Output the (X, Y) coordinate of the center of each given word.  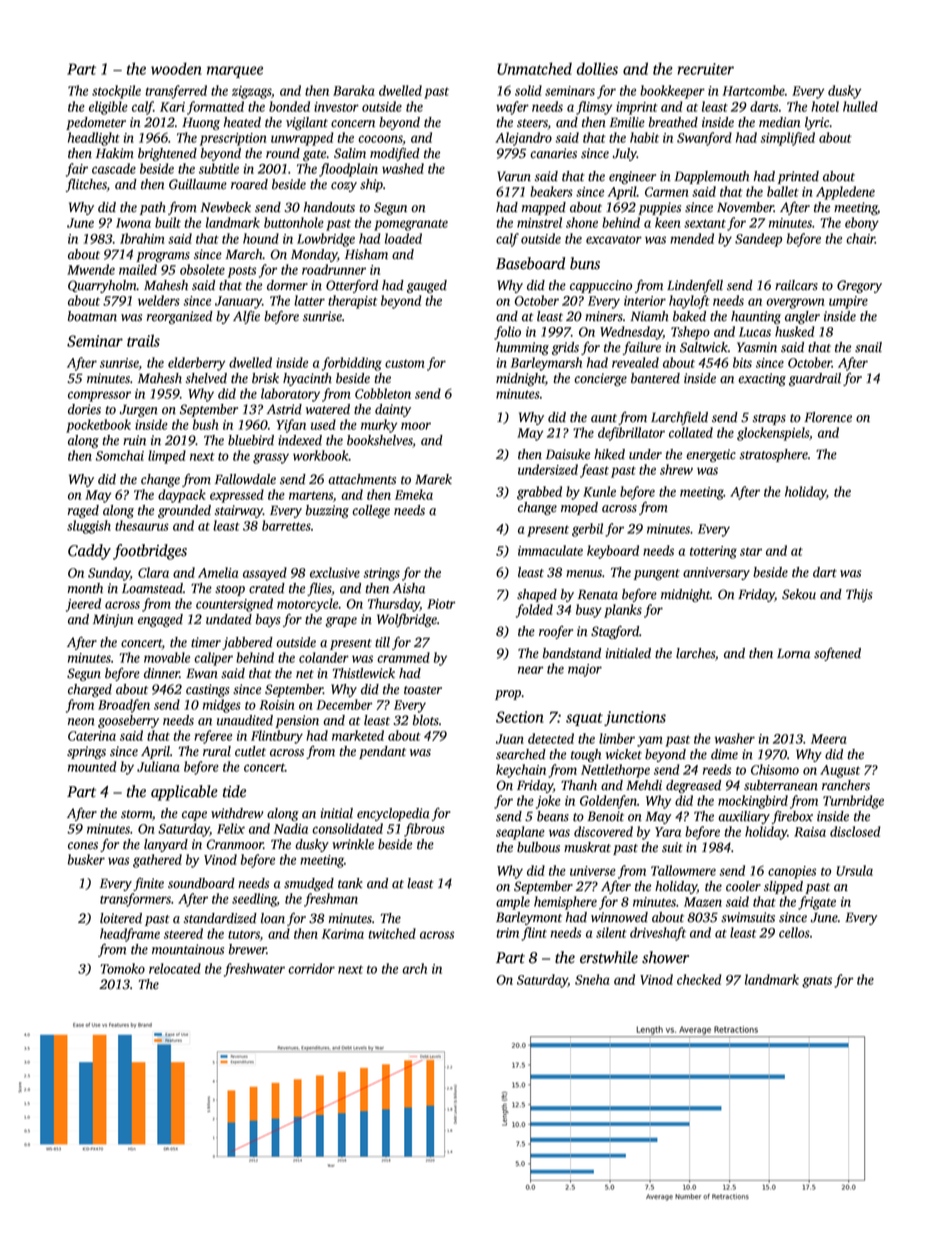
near (530, 670)
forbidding (352, 364)
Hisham (366, 254)
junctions (635, 718)
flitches (86, 185)
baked (689, 316)
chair (860, 238)
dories (84, 409)
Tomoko (123, 968)
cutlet (250, 751)
